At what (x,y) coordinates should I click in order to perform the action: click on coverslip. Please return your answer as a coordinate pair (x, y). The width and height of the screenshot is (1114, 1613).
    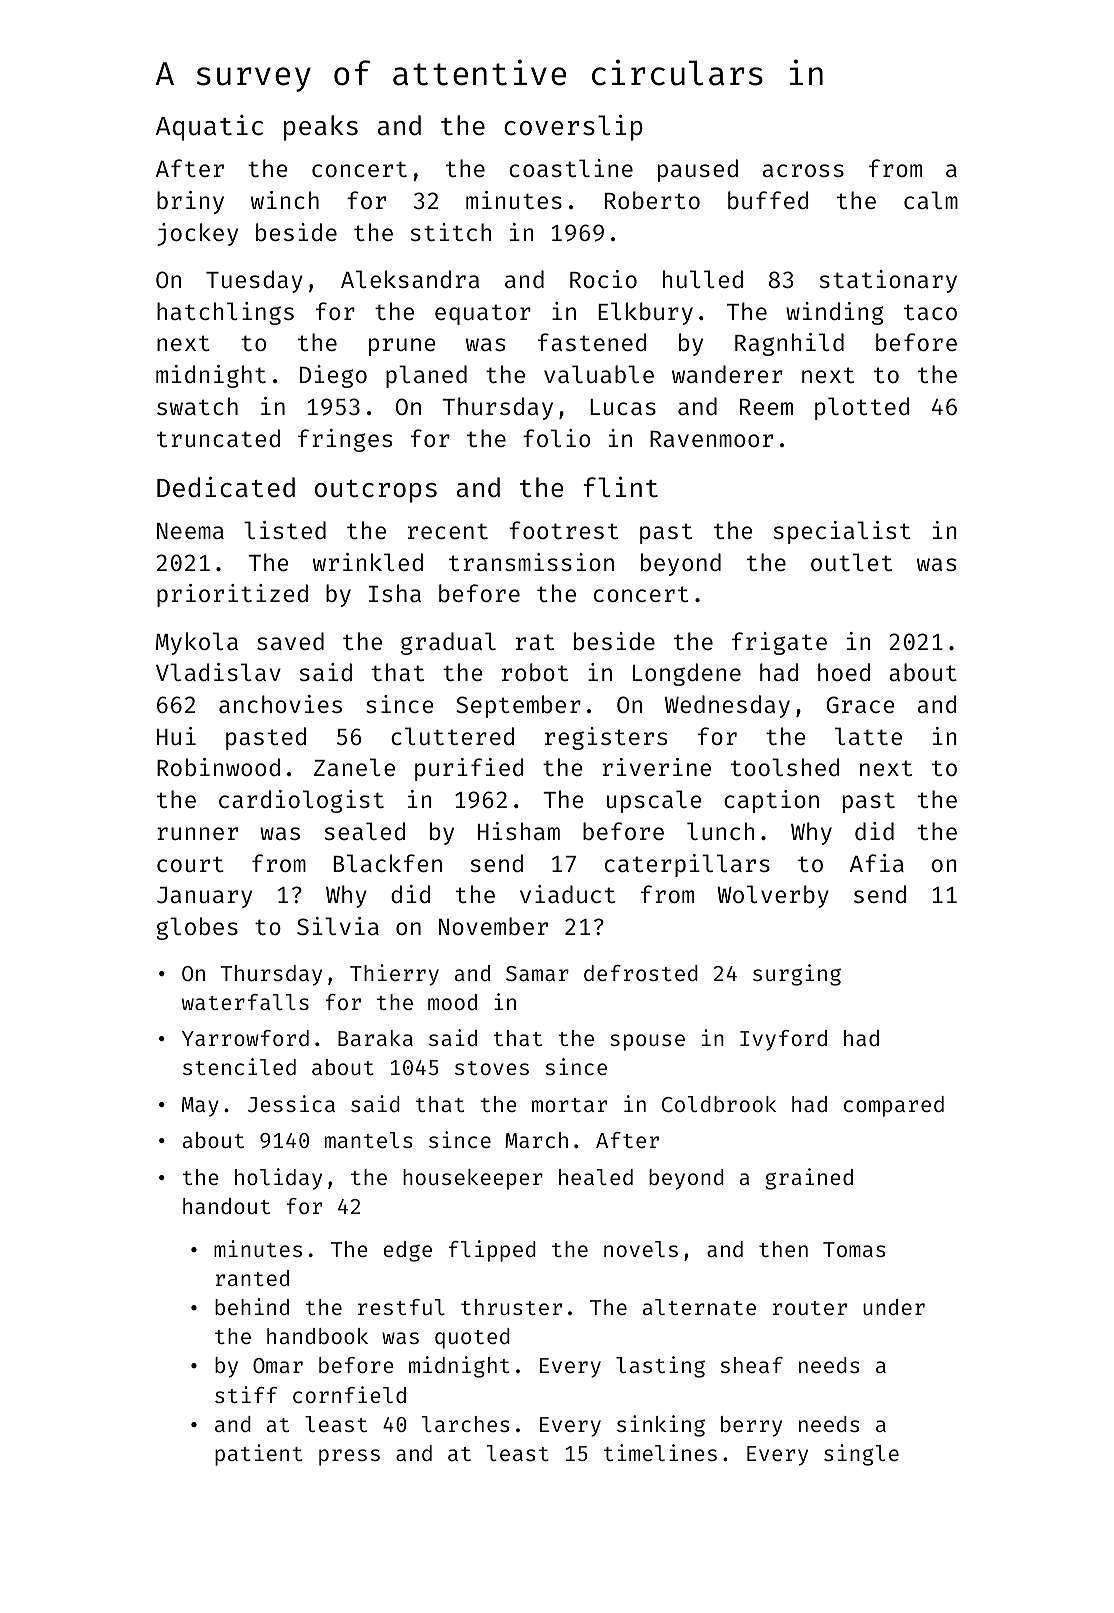
    Looking at the image, I should click on (573, 127).
